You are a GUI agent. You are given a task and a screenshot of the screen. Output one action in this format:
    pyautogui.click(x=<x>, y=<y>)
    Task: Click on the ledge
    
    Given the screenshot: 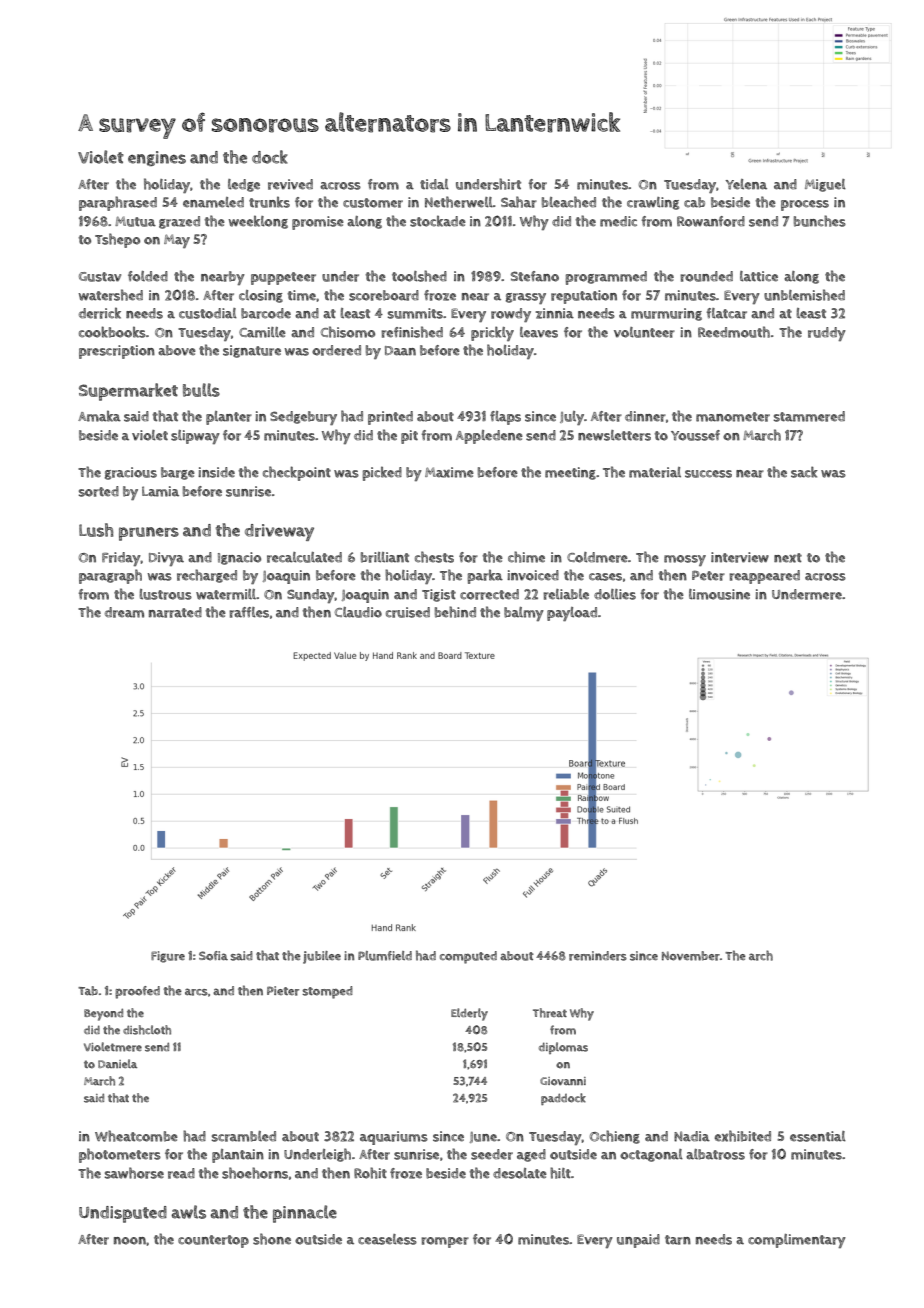 What is the action you would take?
    pyautogui.click(x=244, y=185)
